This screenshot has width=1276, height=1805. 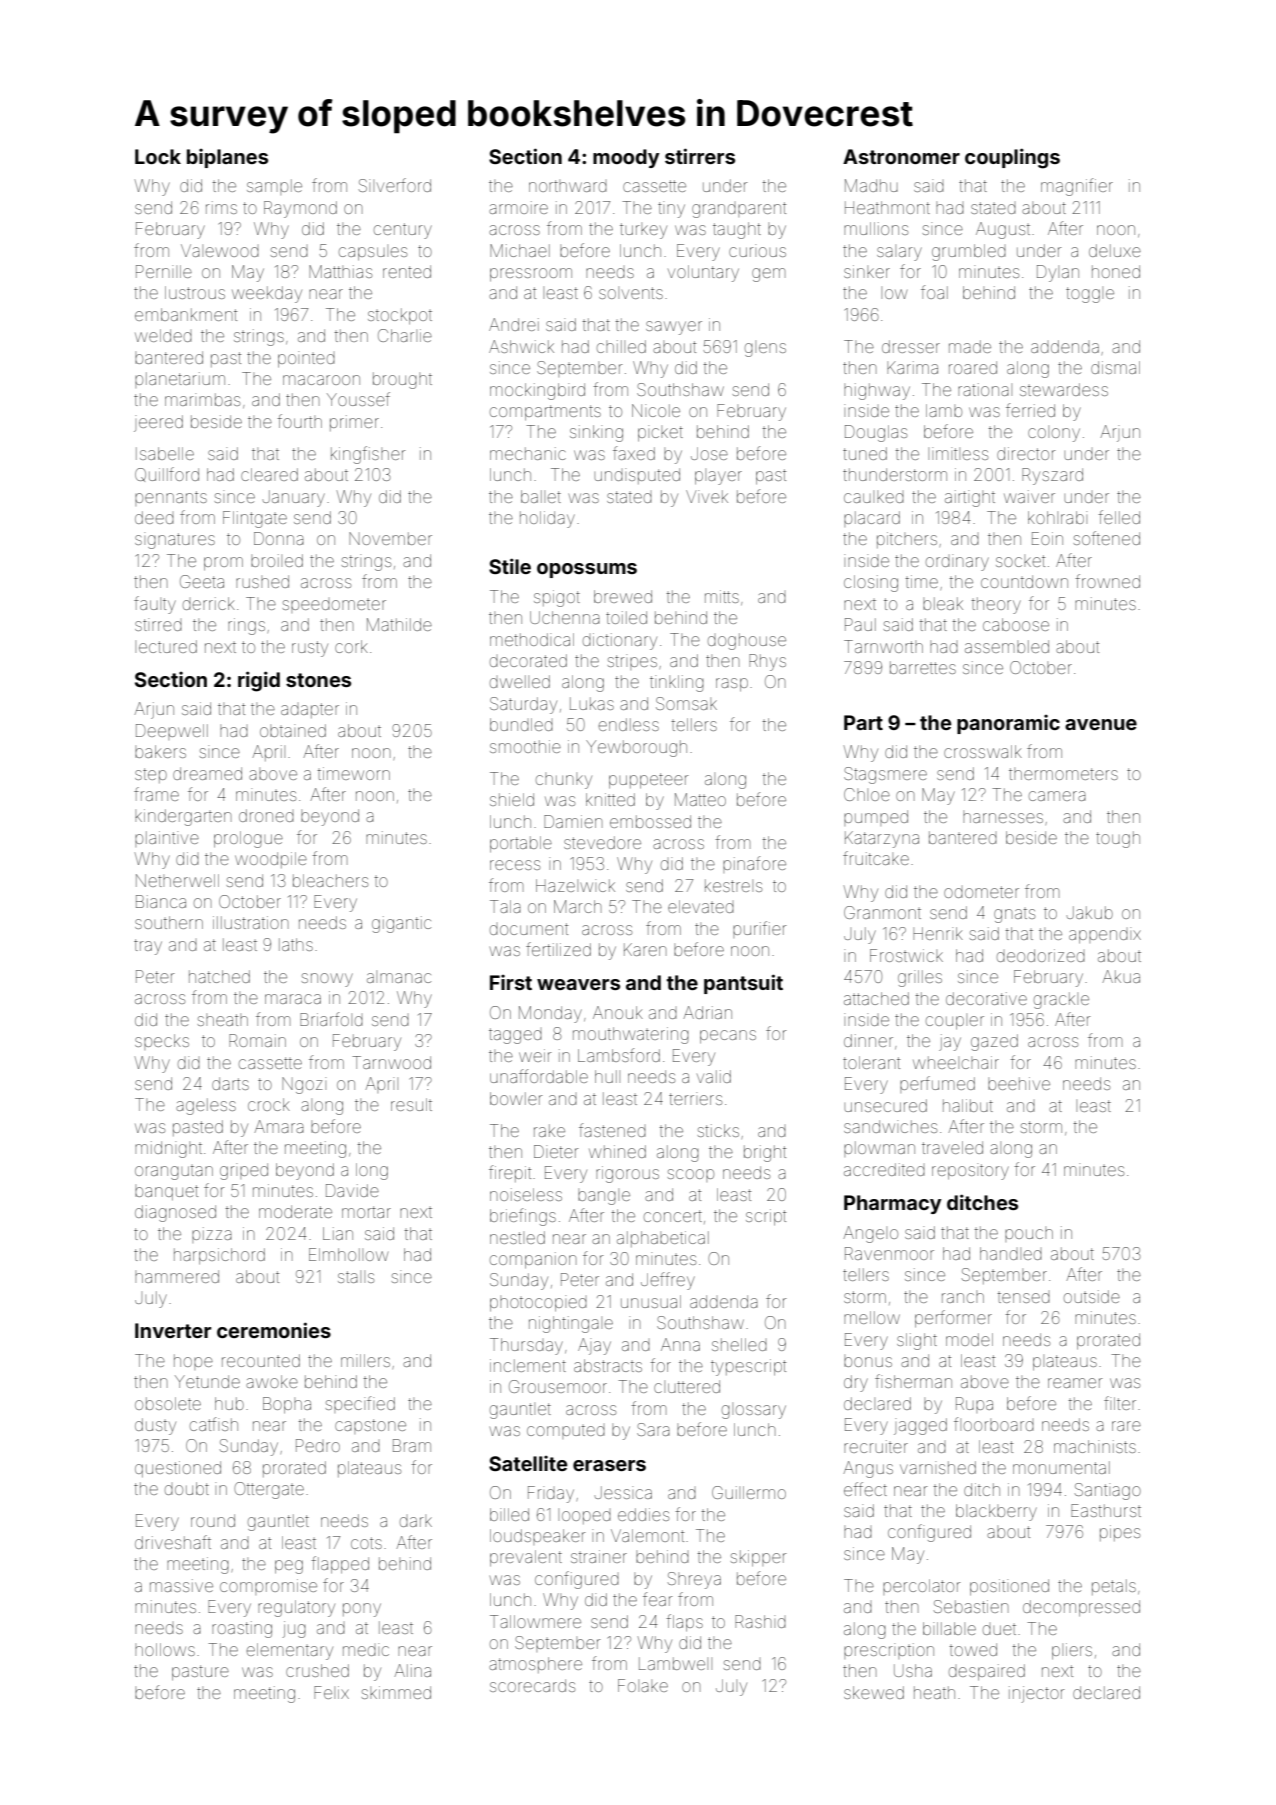 What do you see at coordinates (1107, 581) in the screenshot?
I see `frowned` at bounding box center [1107, 581].
